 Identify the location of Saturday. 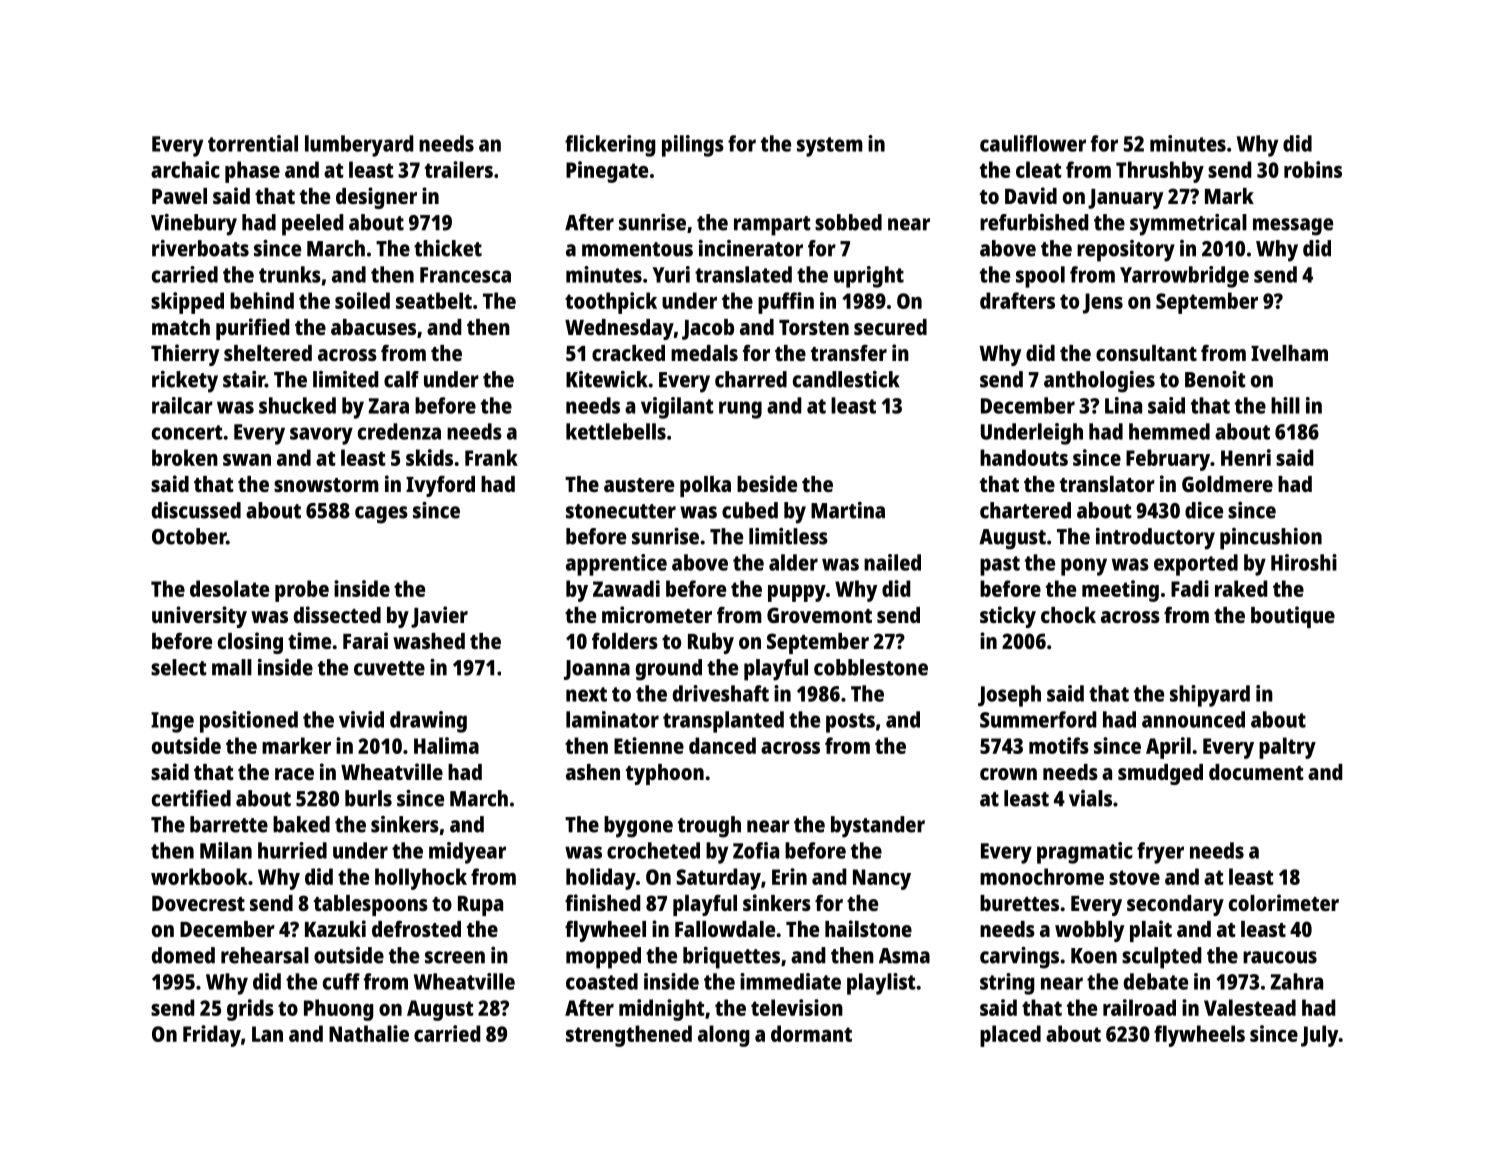
(718, 879).
